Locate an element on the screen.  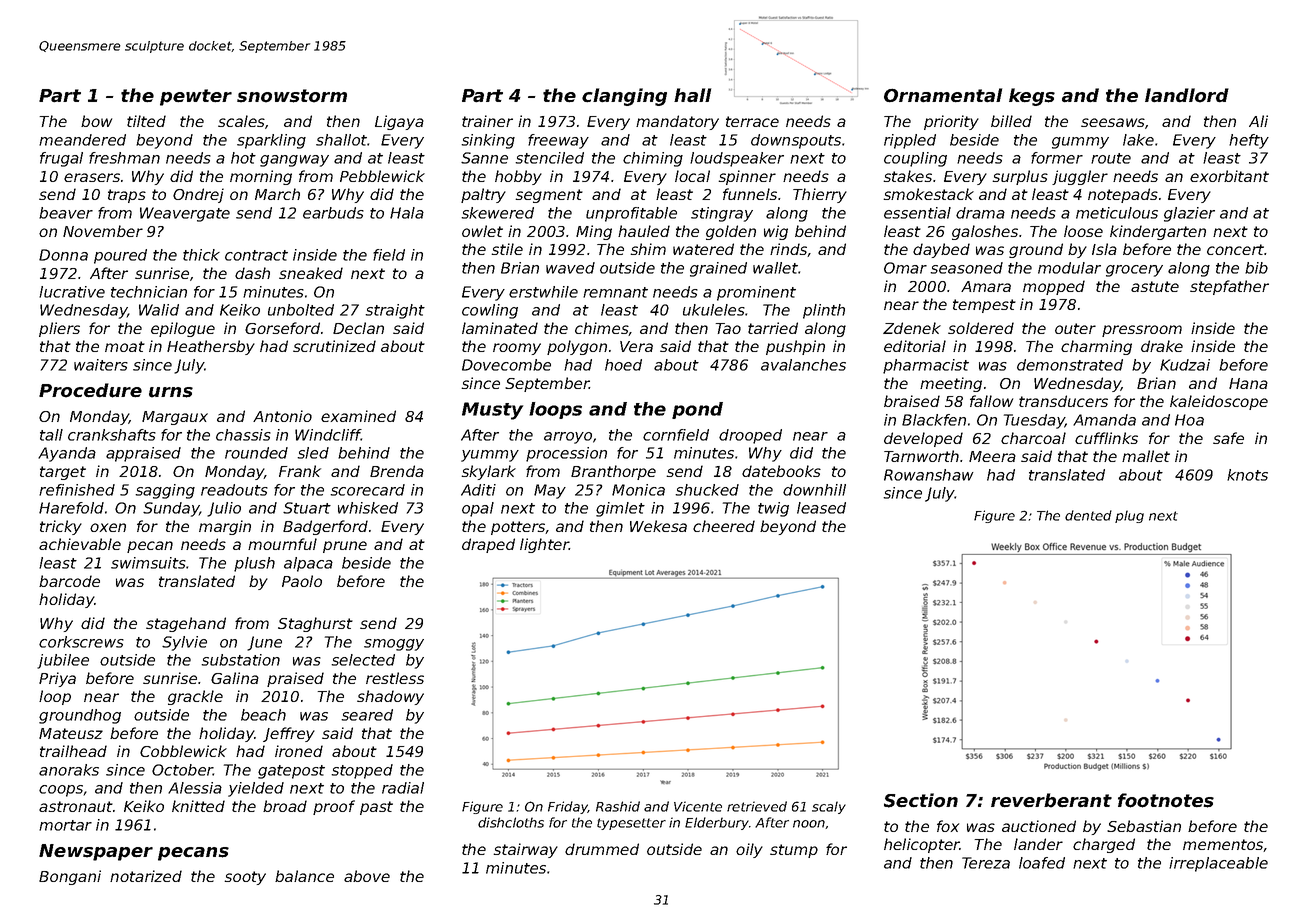
above is located at coordinates (367, 876).
